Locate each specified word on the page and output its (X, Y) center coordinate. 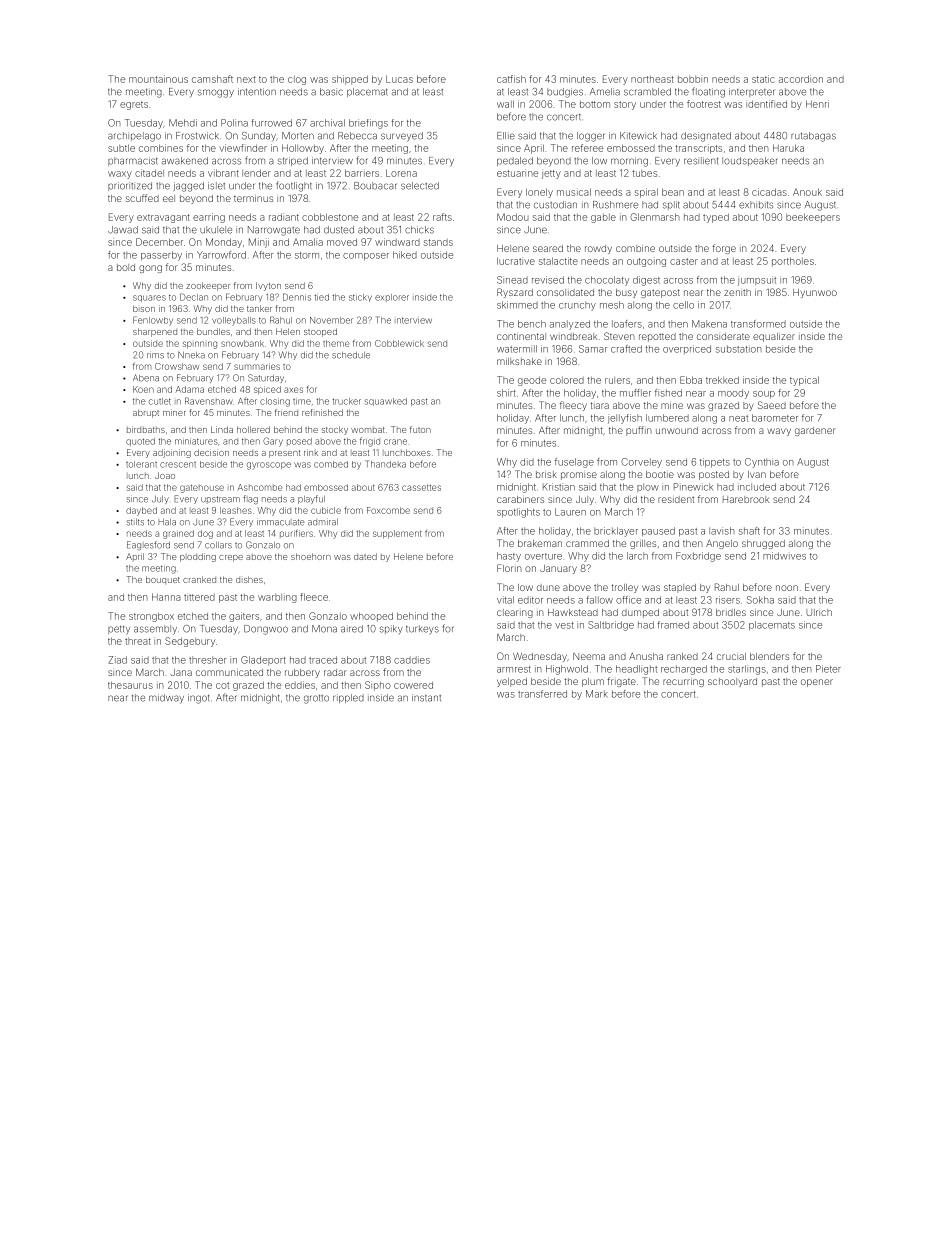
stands (438, 242)
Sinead (512, 280)
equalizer (774, 337)
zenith (737, 292)
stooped (320, 332)
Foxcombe (388, 510)
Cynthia (762, 463)
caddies (412, 660)
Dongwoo (266, 630)
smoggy (216, 93)
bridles (731, 612)
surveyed (402, 137)
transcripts (698, 149)
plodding (198, 557)
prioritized (130, 186)
